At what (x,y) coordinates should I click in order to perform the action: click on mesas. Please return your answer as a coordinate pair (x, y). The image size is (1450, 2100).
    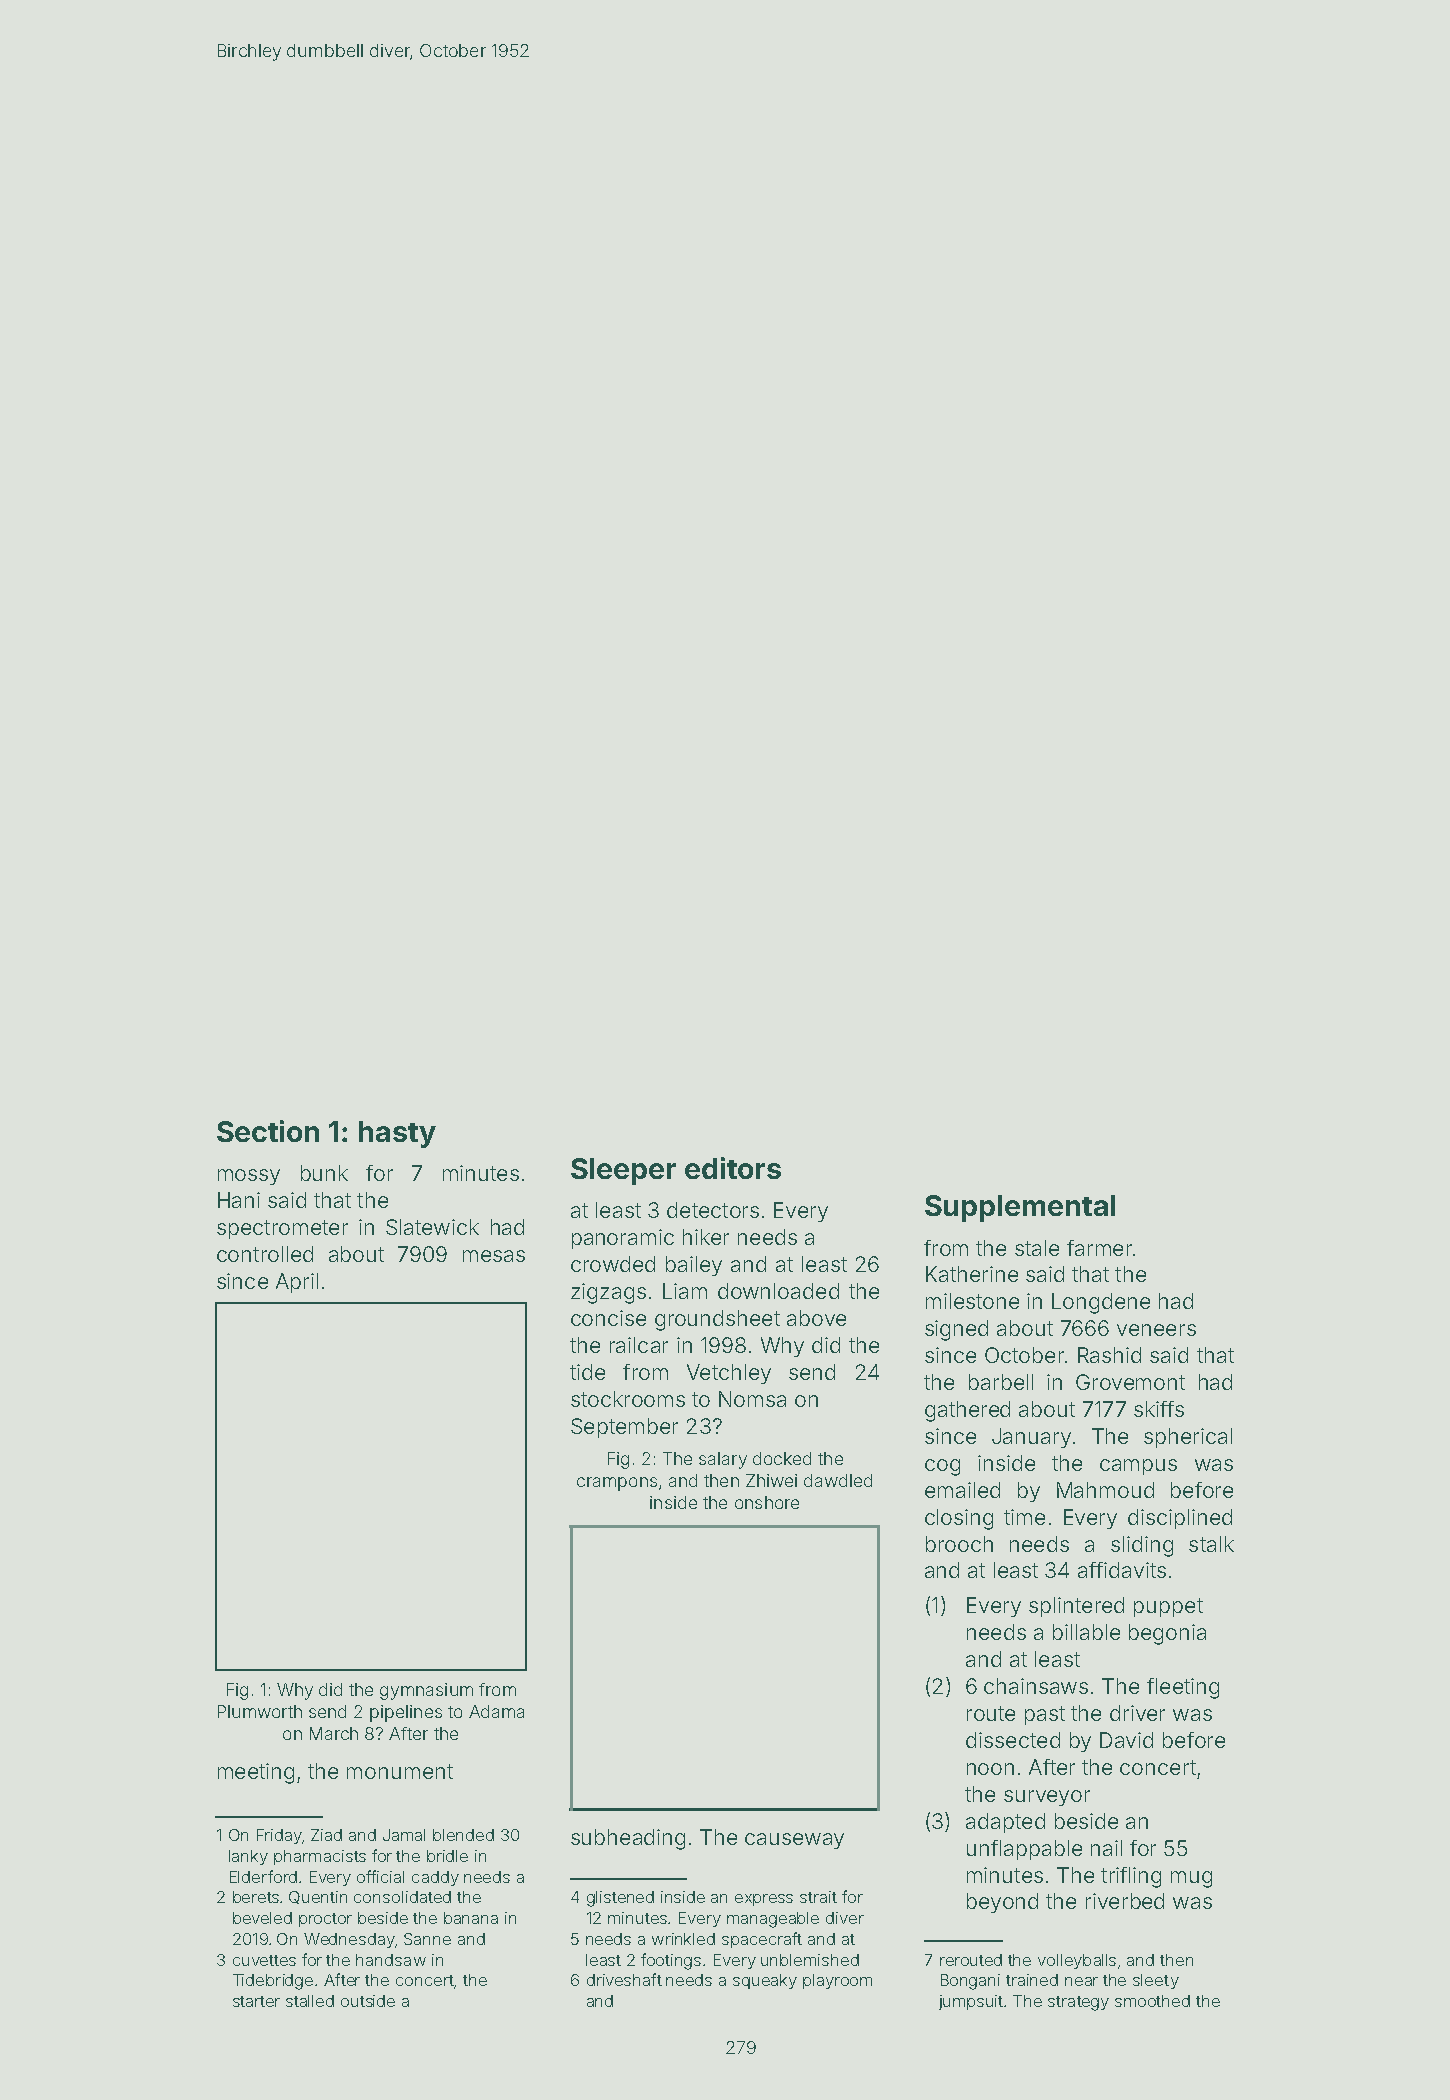
    Looking at the image, I should click on (494, 1256).
